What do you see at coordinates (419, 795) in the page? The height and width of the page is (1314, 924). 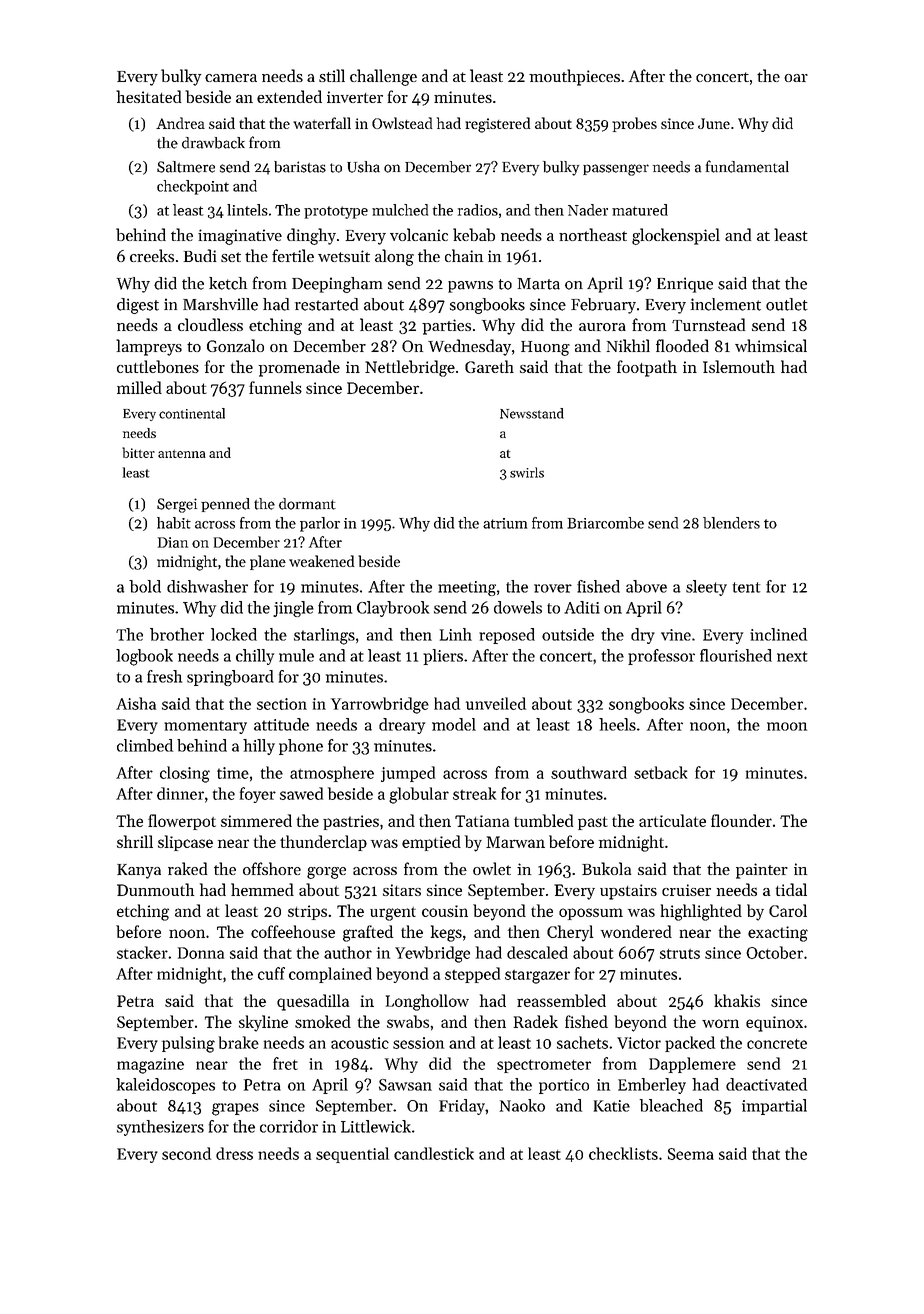 I see `globular` at bounding box center [419, 795].
